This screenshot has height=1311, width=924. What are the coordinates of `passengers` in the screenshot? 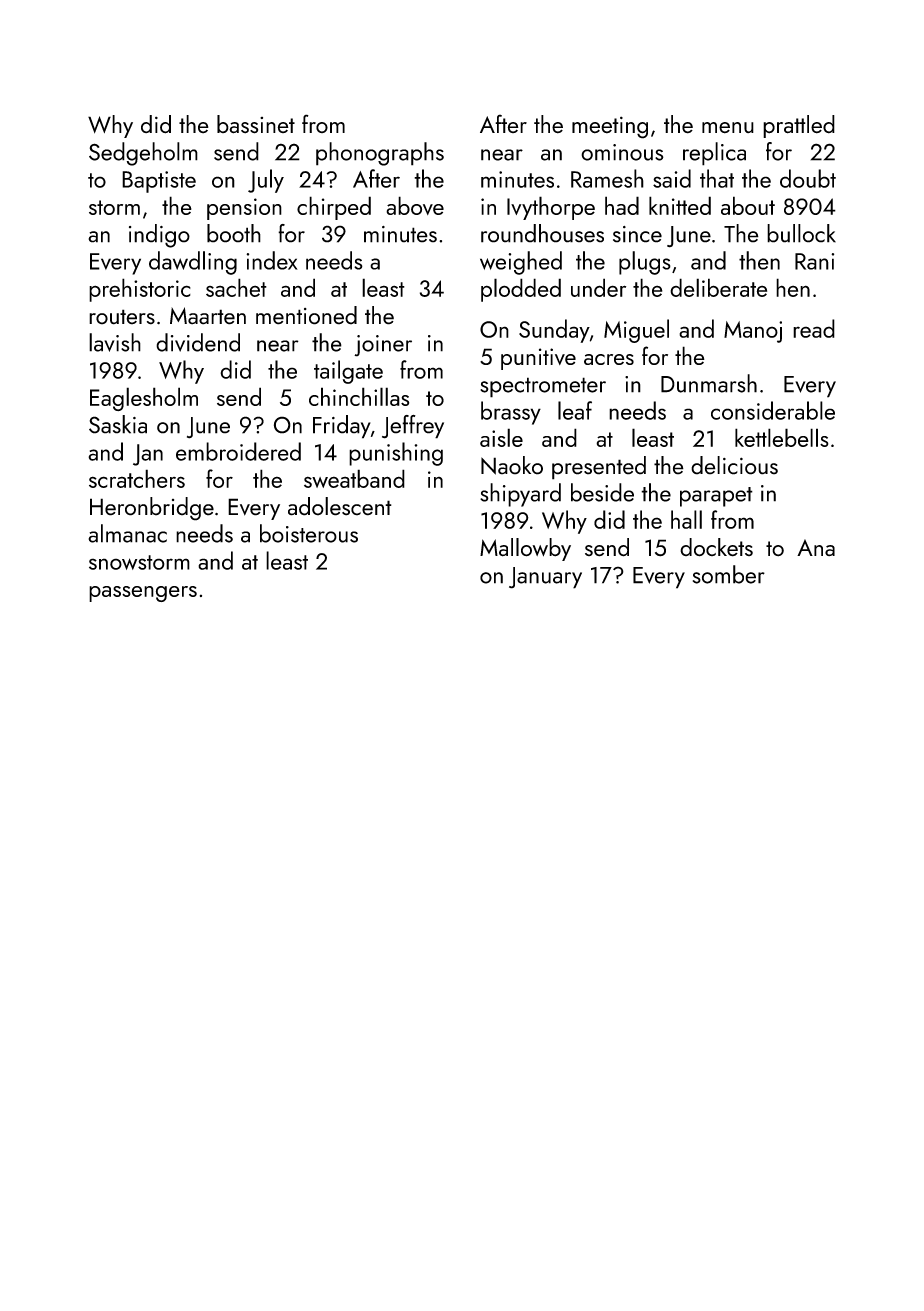 It's located at (143, 594).
